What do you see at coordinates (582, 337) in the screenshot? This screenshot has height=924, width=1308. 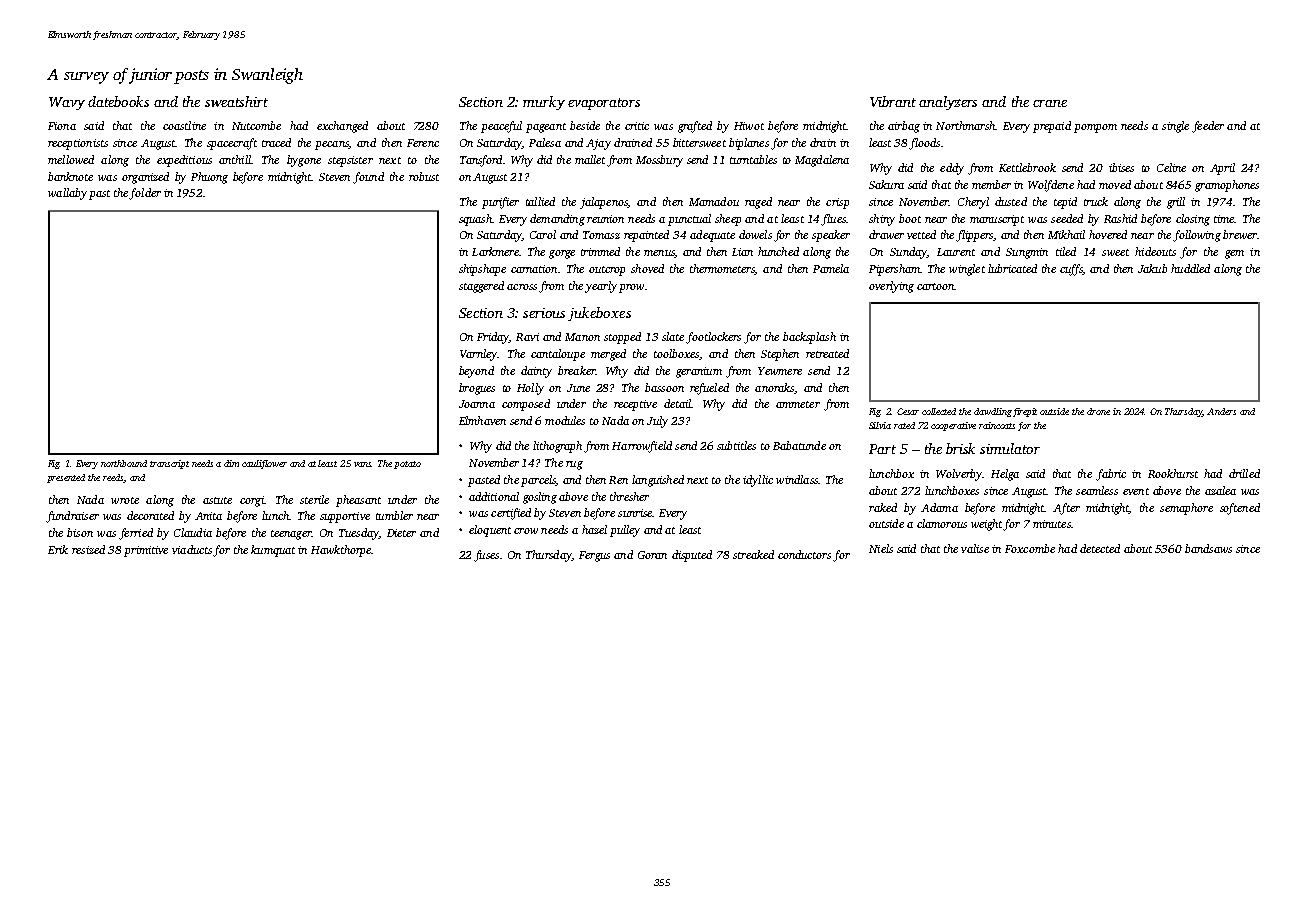 I see `Manon` at bounding box center [582, 337].
